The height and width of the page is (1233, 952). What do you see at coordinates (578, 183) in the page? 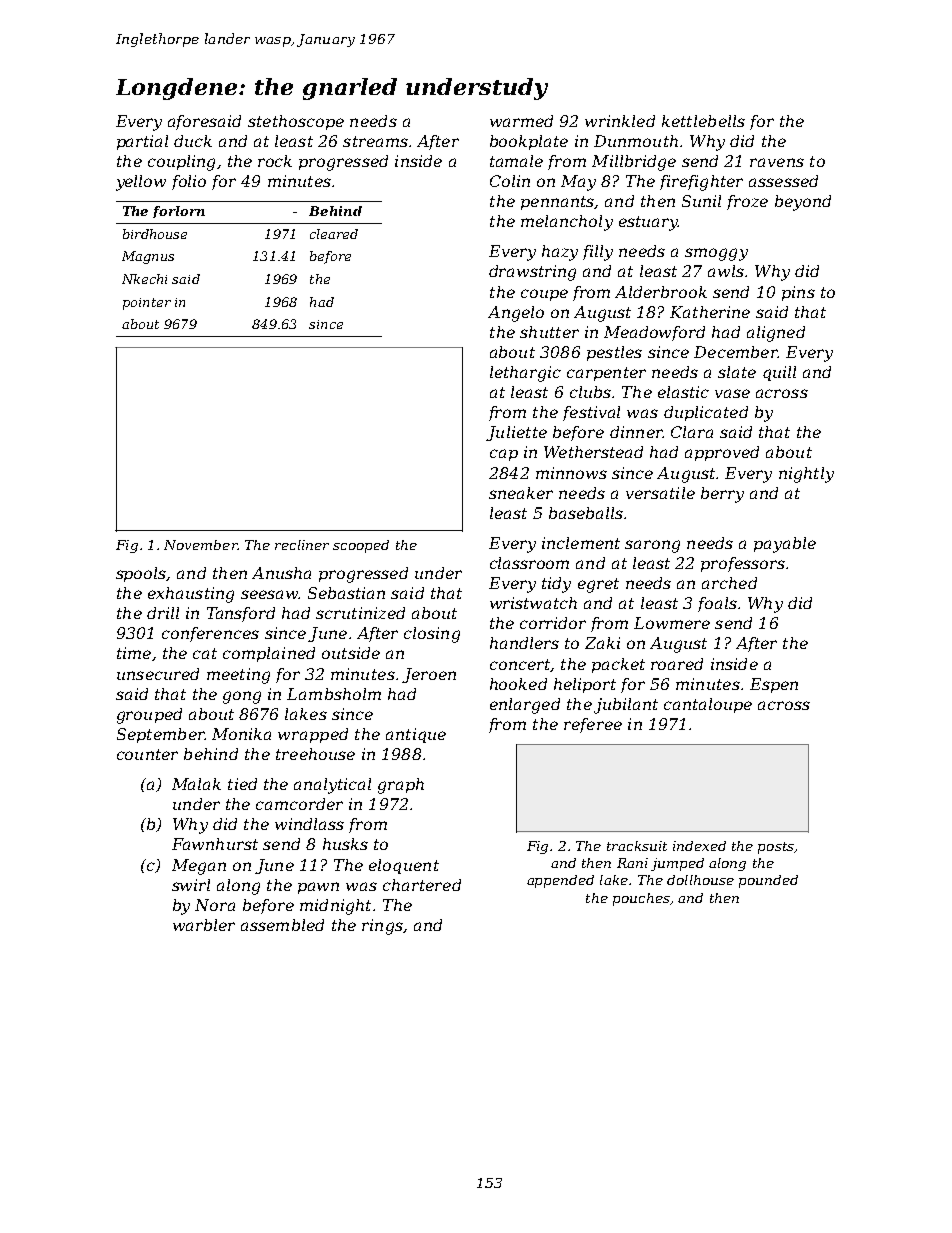
I see `May` at bounding box center [578, 183].
